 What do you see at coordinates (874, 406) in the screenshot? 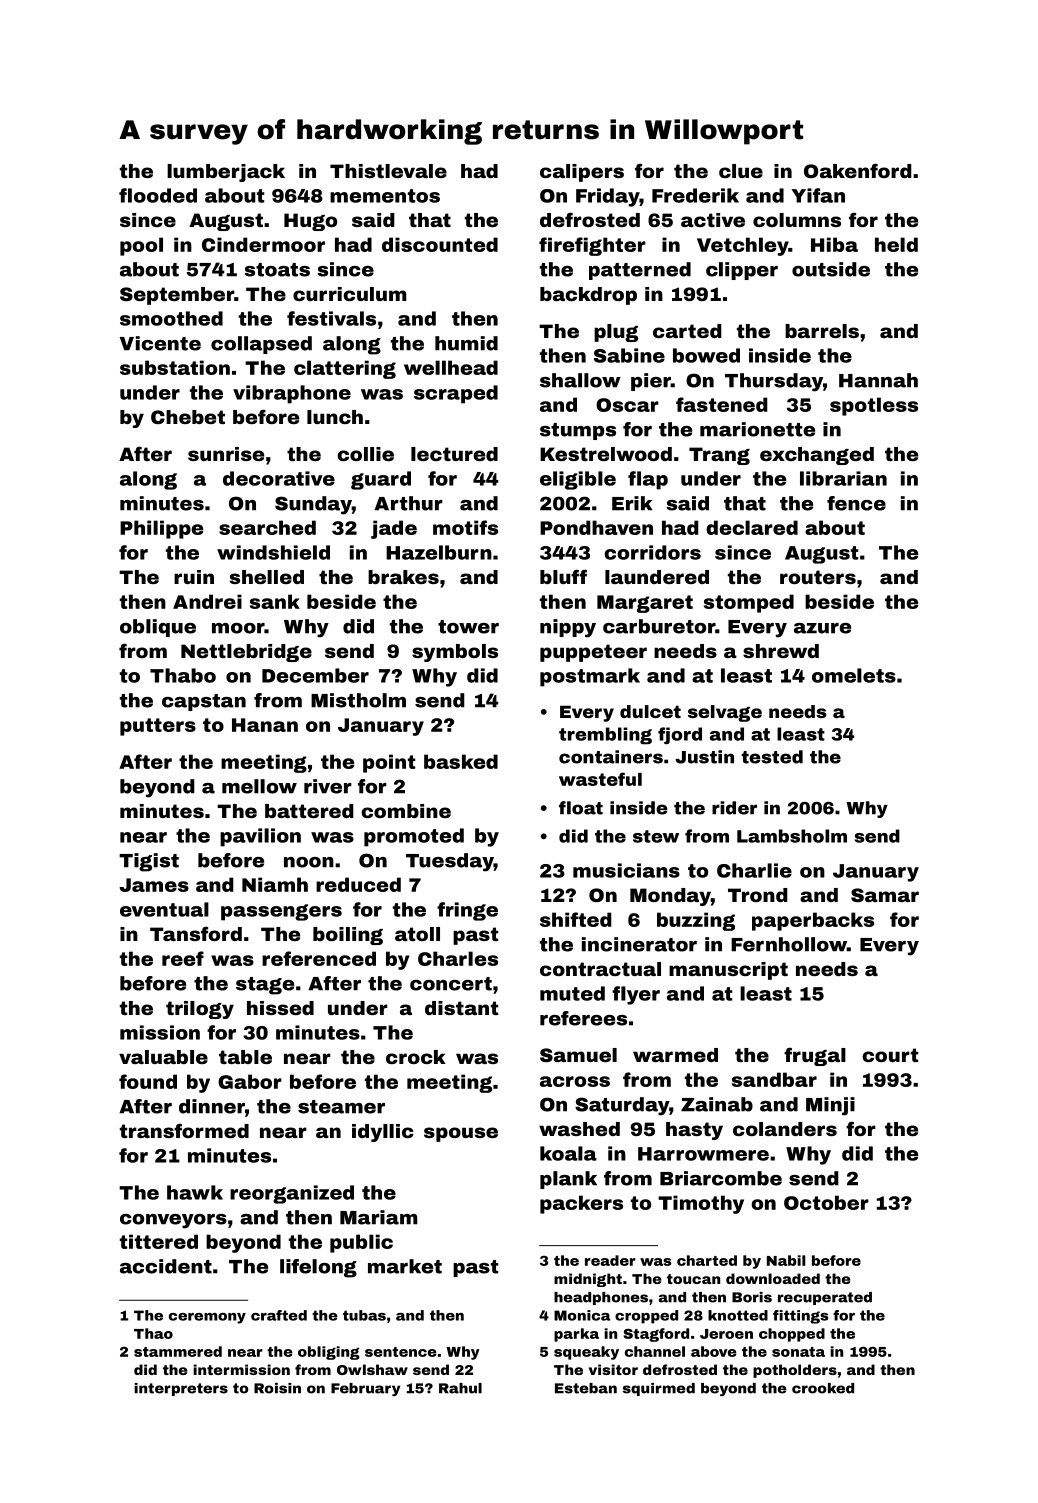
I see `spotless` at bounding box center [874, 406].
